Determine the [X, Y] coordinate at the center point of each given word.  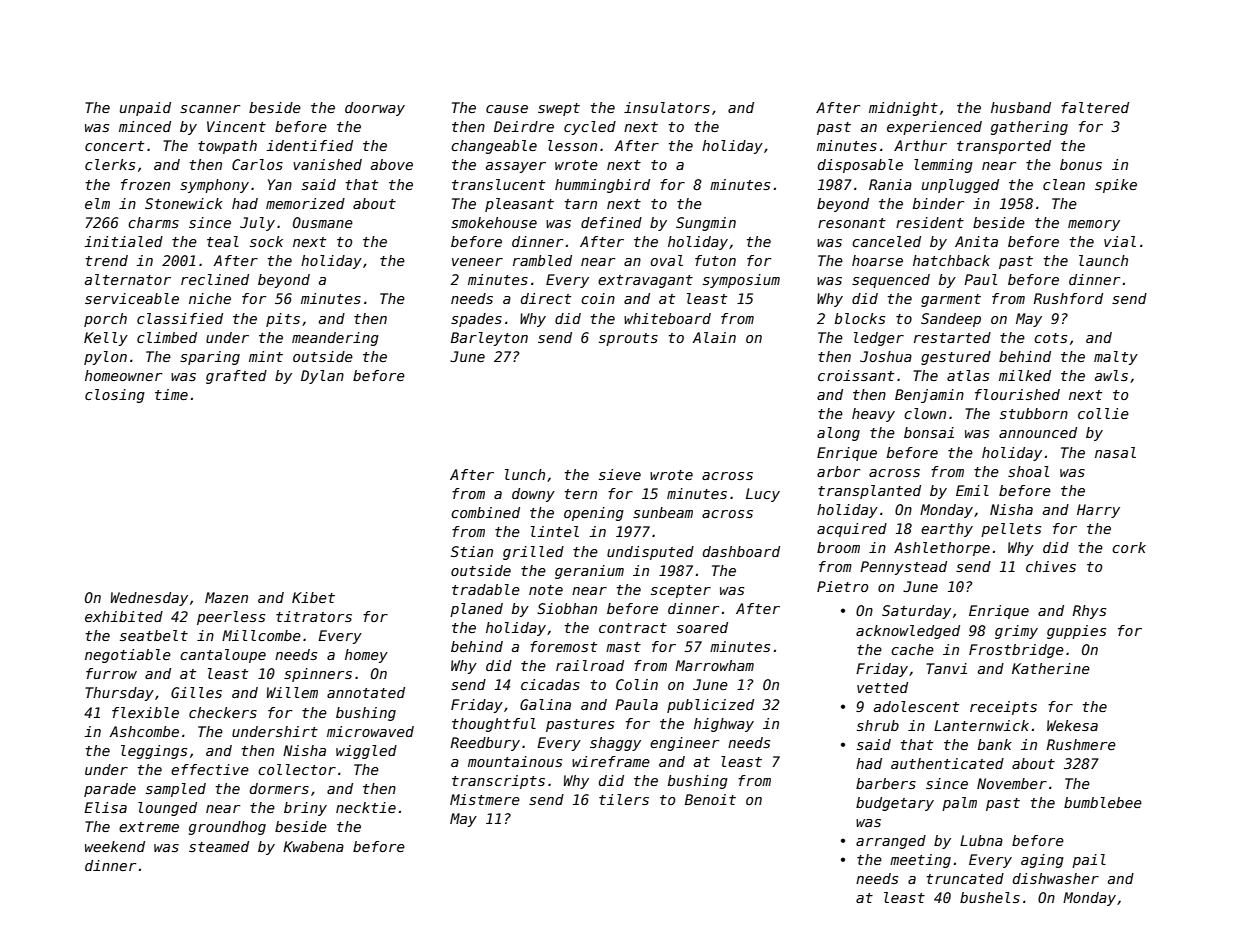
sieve [620, 474]
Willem [292, 692]
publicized [710, 706]
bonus [1081, 164]
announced [1038, 432]
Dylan [322, 377]
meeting [920, 861]
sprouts [628, 339]
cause [507, 109]
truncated [965, 878]
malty [1116, 358]
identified [310, 145]
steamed [219, 846]
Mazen [226, 597]
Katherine [1051, 668]
